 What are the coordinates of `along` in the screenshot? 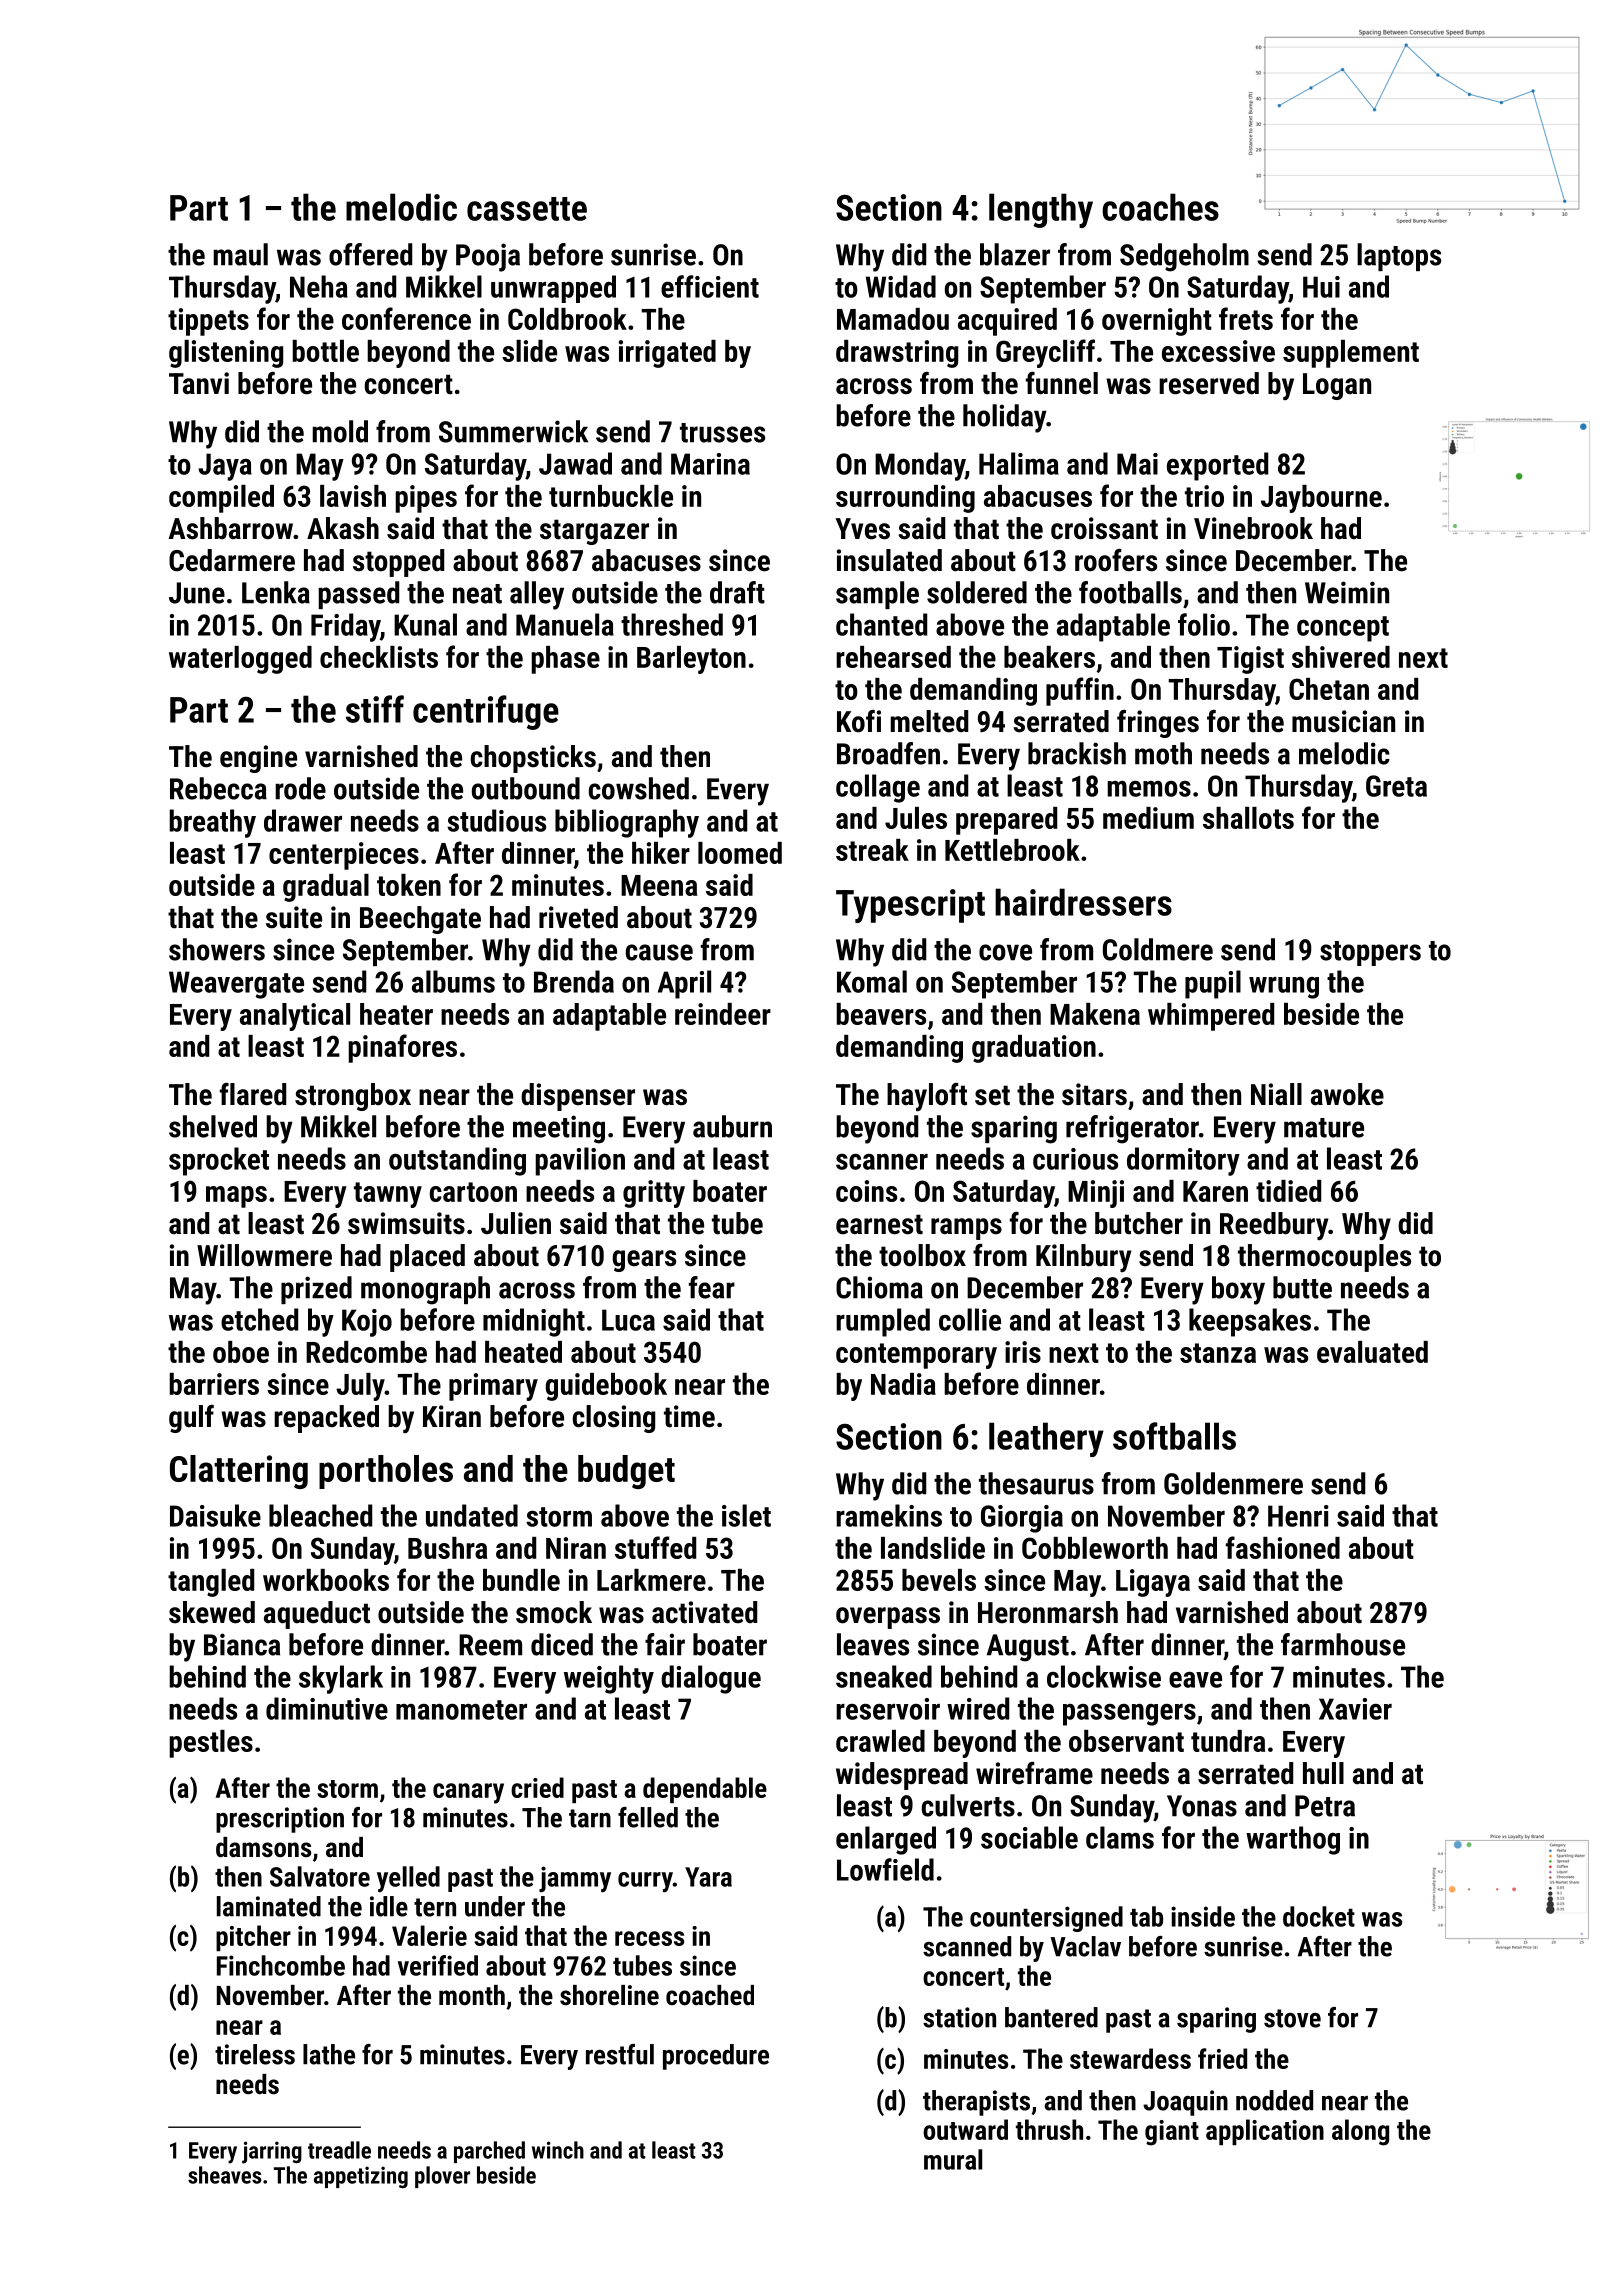 It's located at (1360, 2132).
